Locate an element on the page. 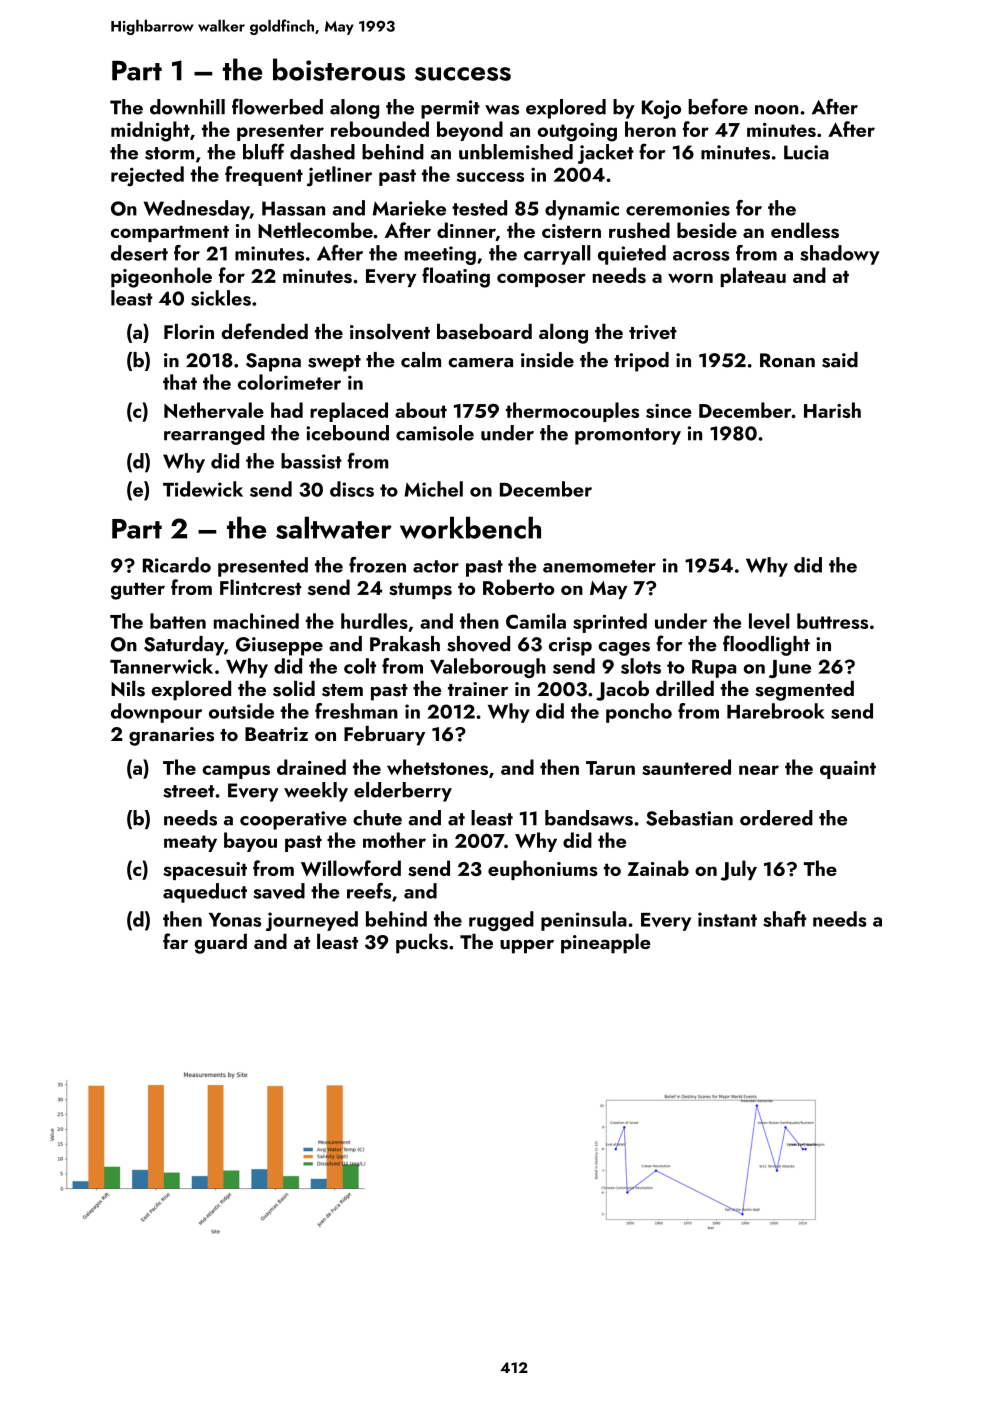 The width and height of the page is (1000, 1421). Ronan is located at coordinates (787, 360).
